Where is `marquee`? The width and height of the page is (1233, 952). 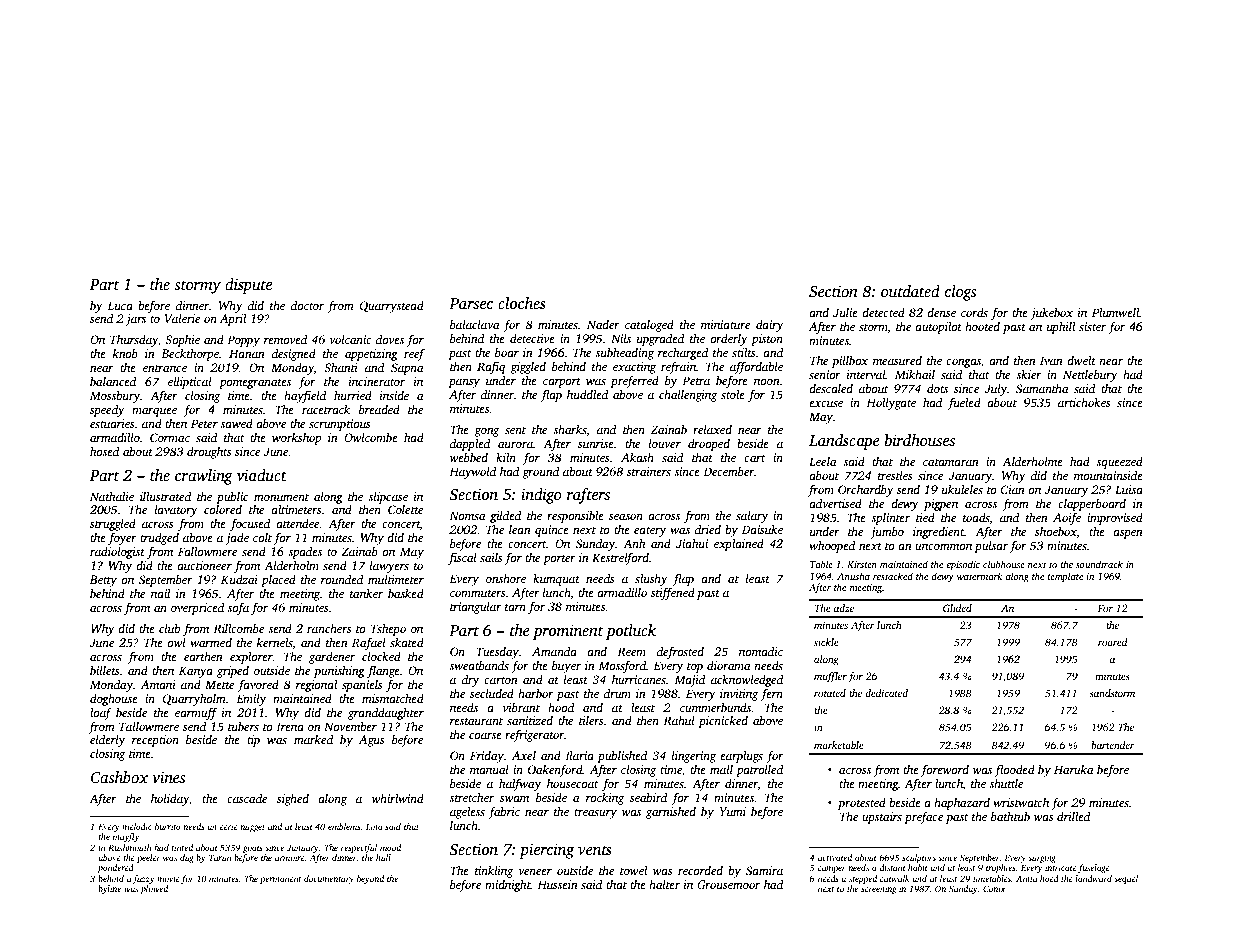 marquee is located at coordinates (154, 412).
